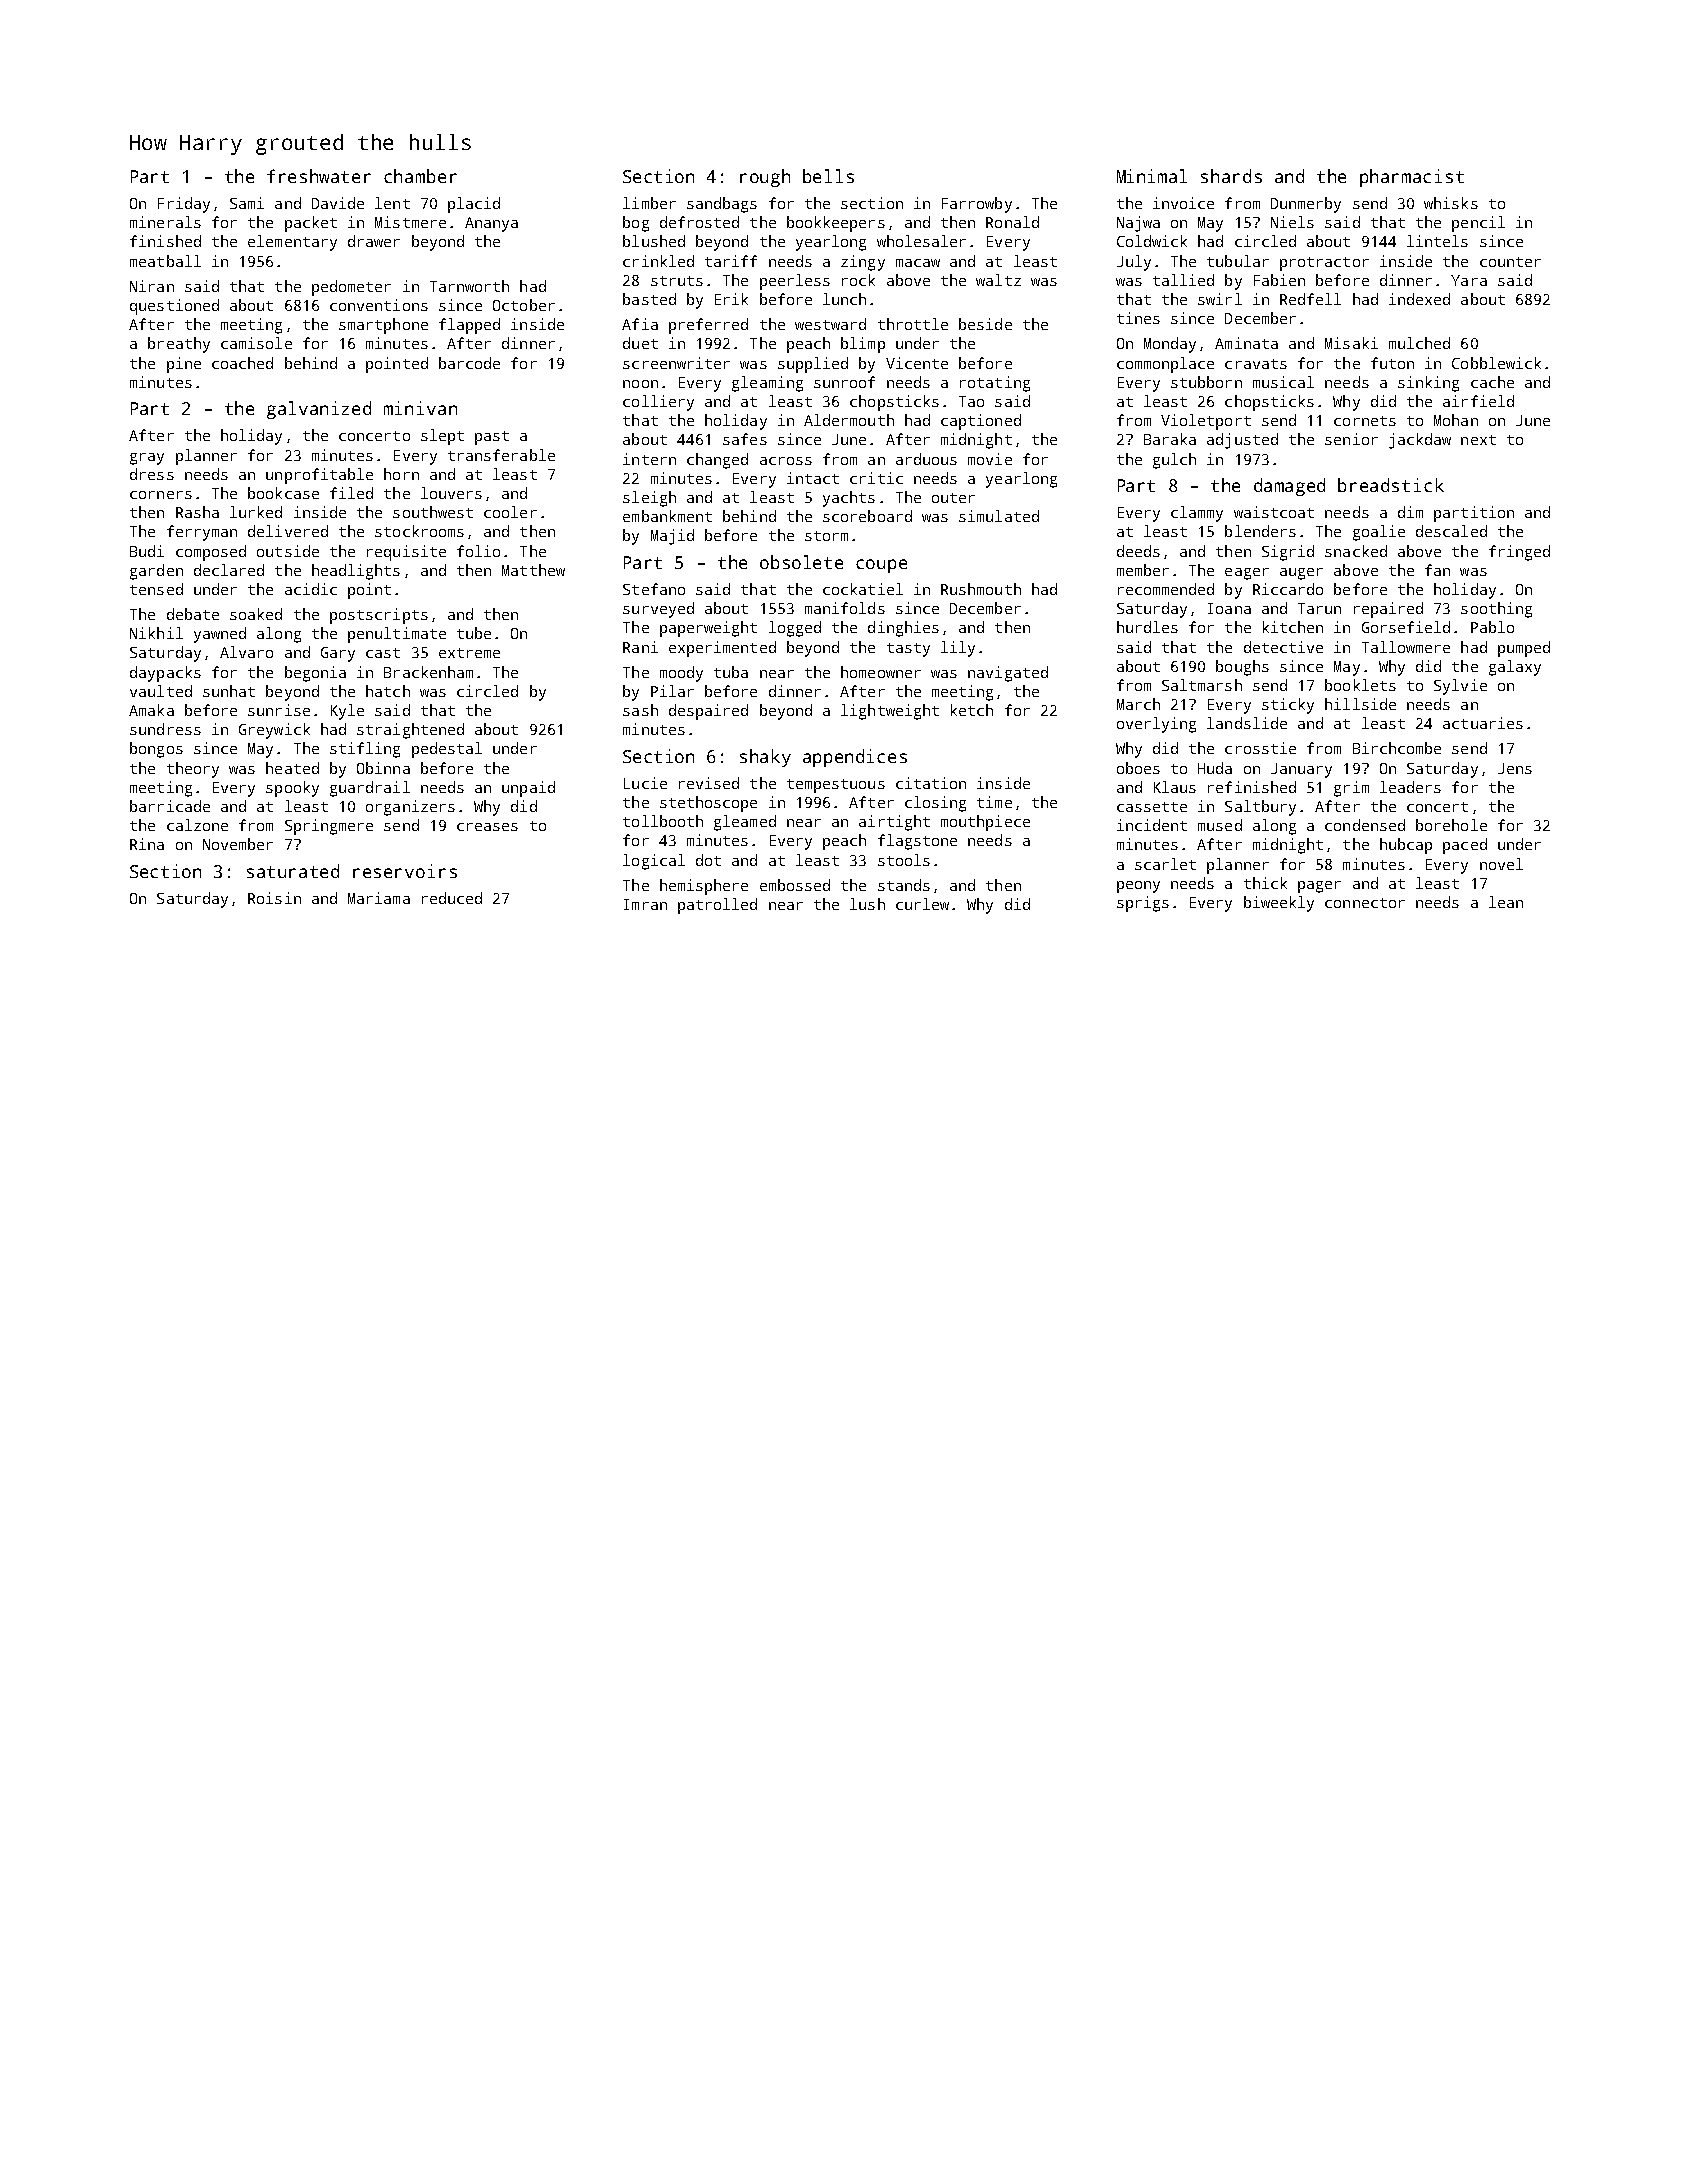 The image size is (1683, 2178). Describe the element at coordinates (1412, 178) in the page. I see `pharmacist` at that location.
